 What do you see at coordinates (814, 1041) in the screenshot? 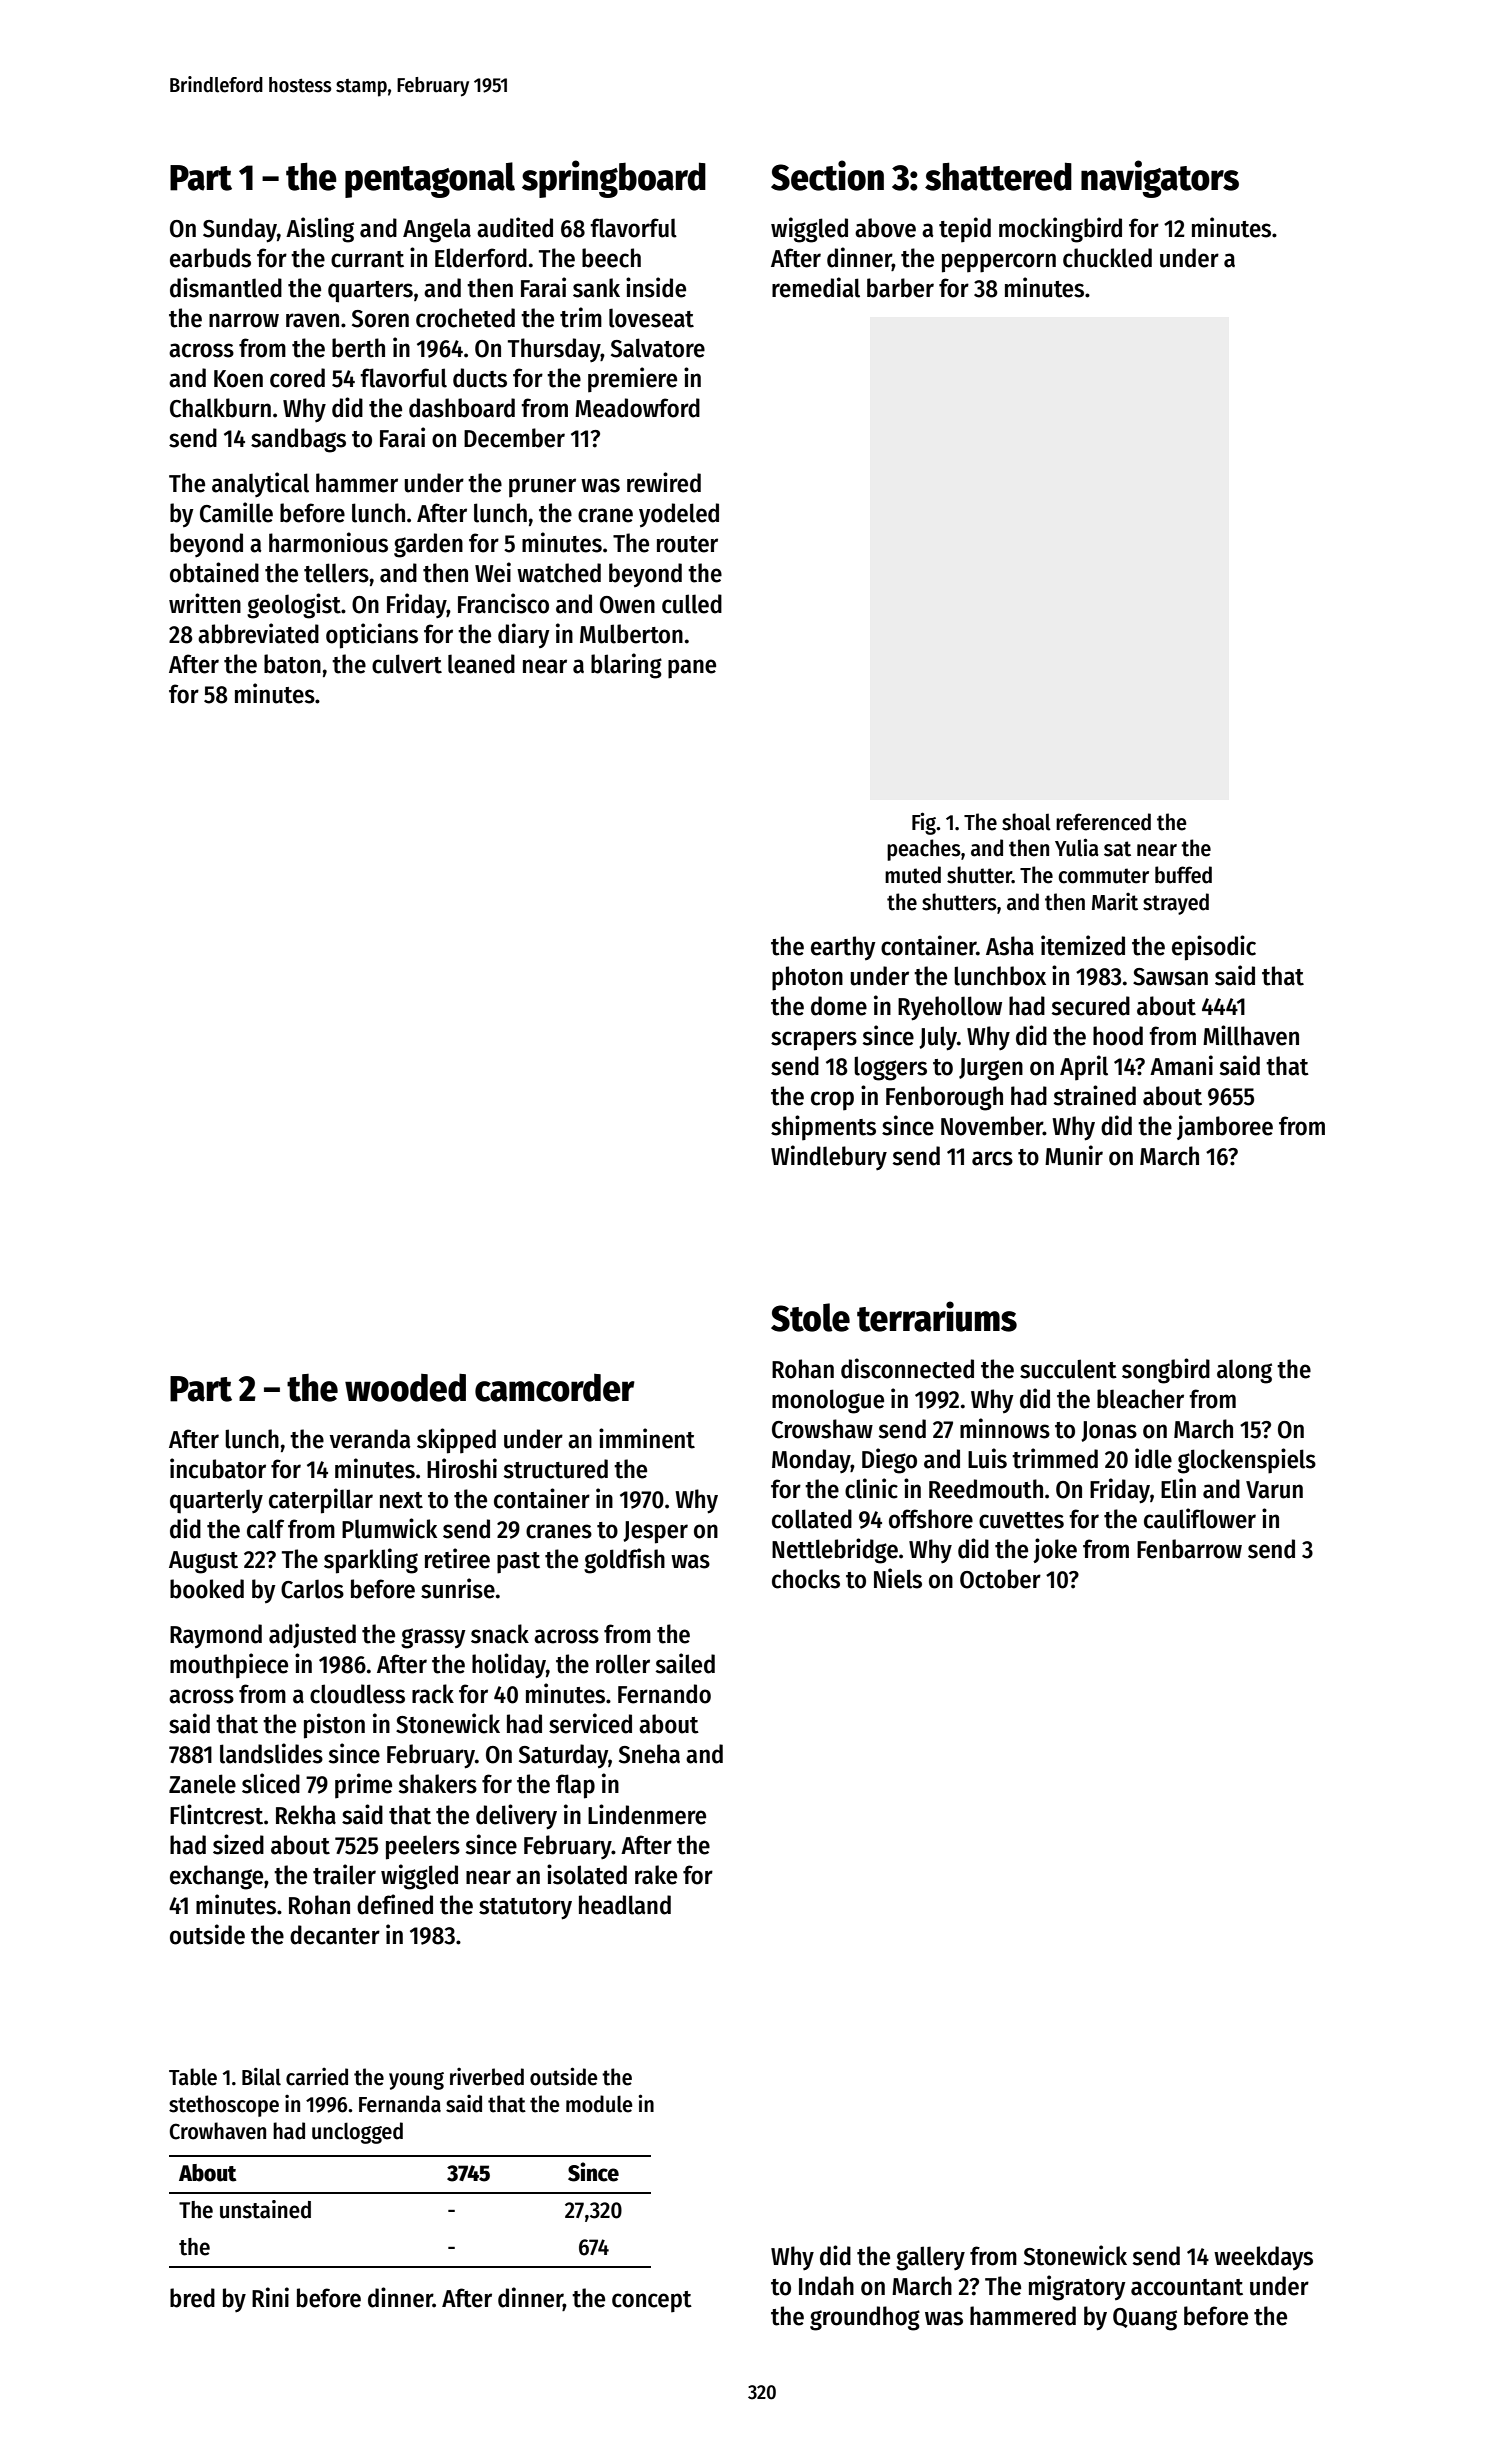
I see `scrapers` at bounding box center [814, 1041].
